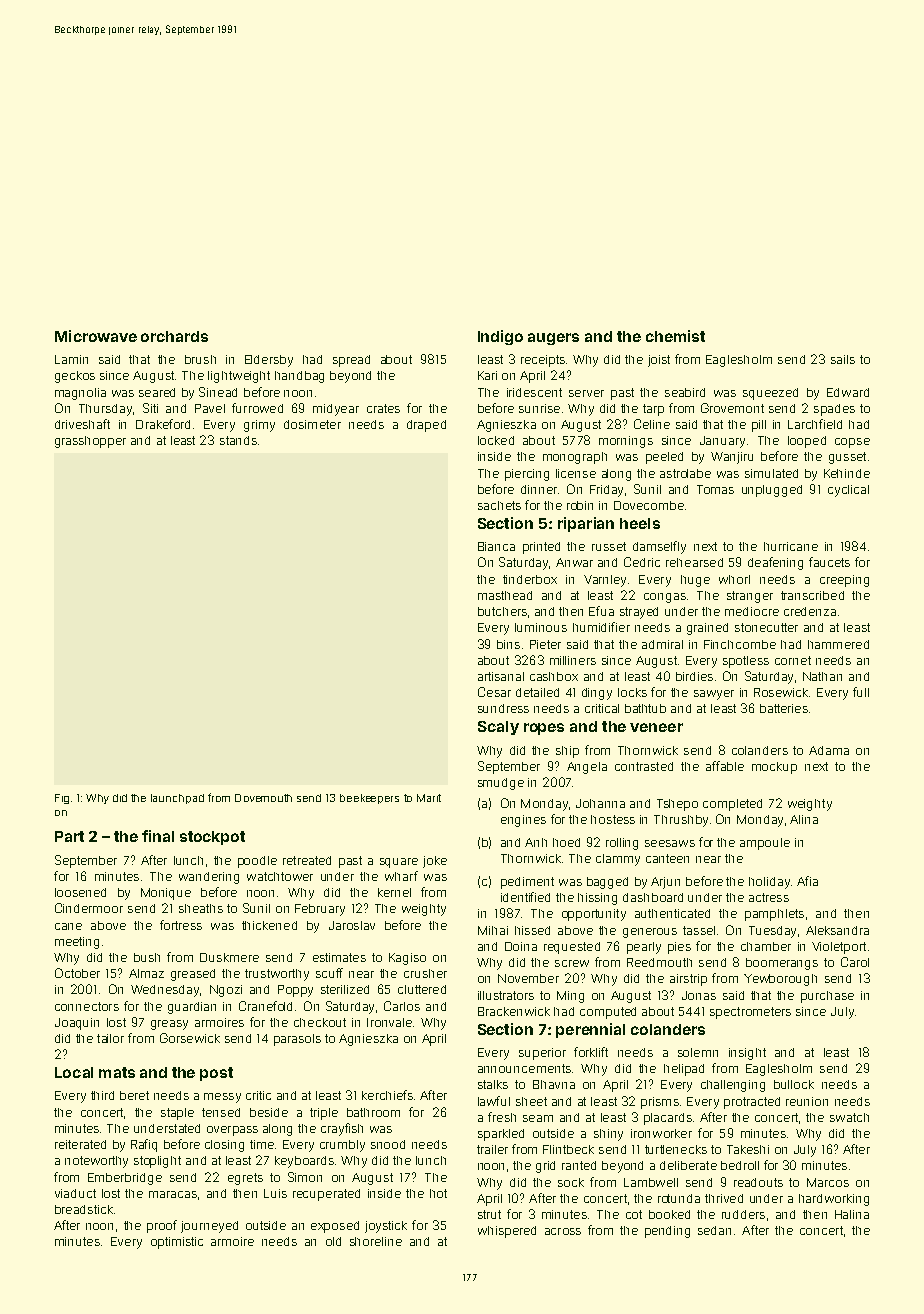 This document has height=1314, width=924. I want to click on chemist, so click(675, 336).
